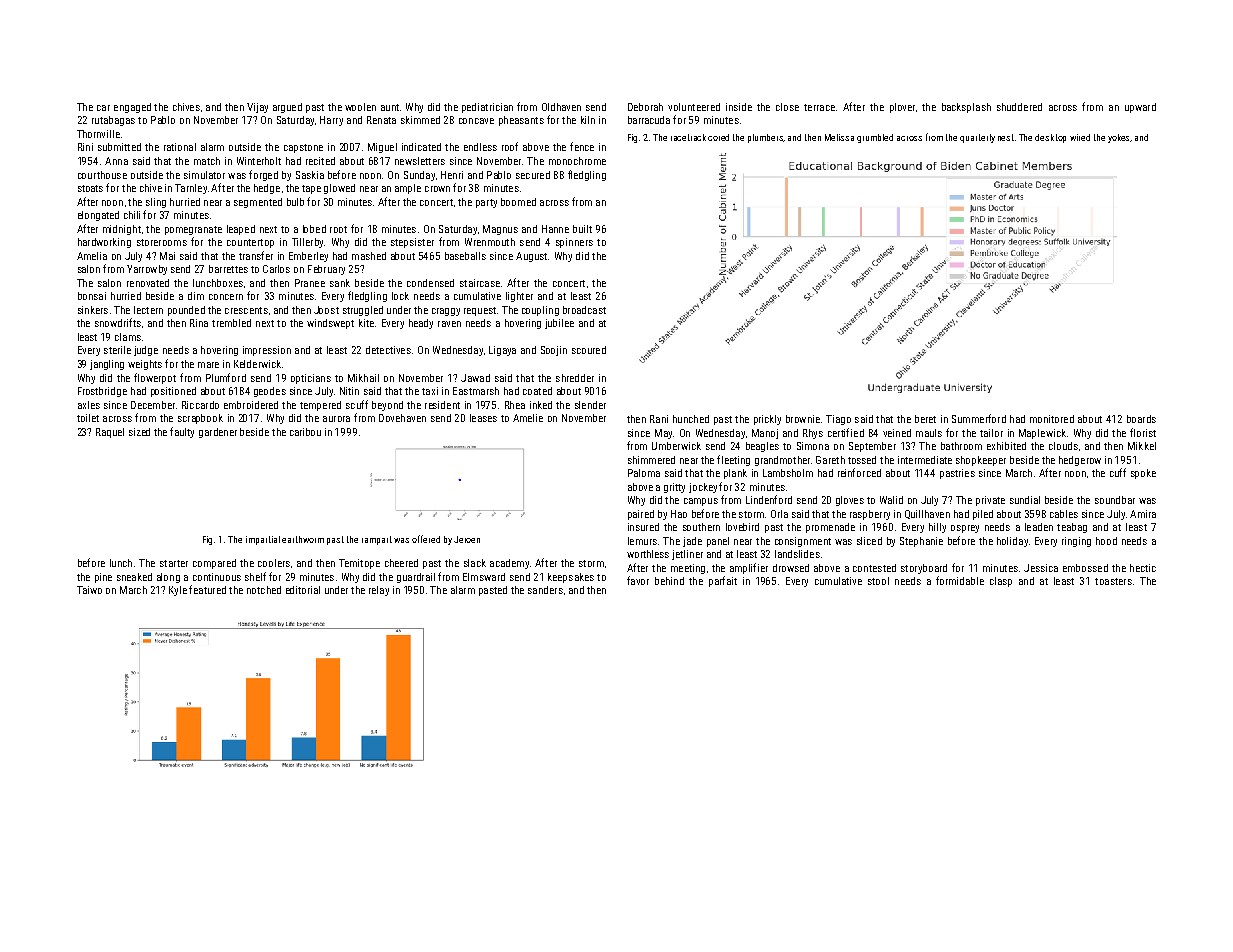 The height and width of the image is (952, 1233). What do you see at coordinates (178, 591) in the image?
I see `Kyle` at bounding box center [178, 591].
